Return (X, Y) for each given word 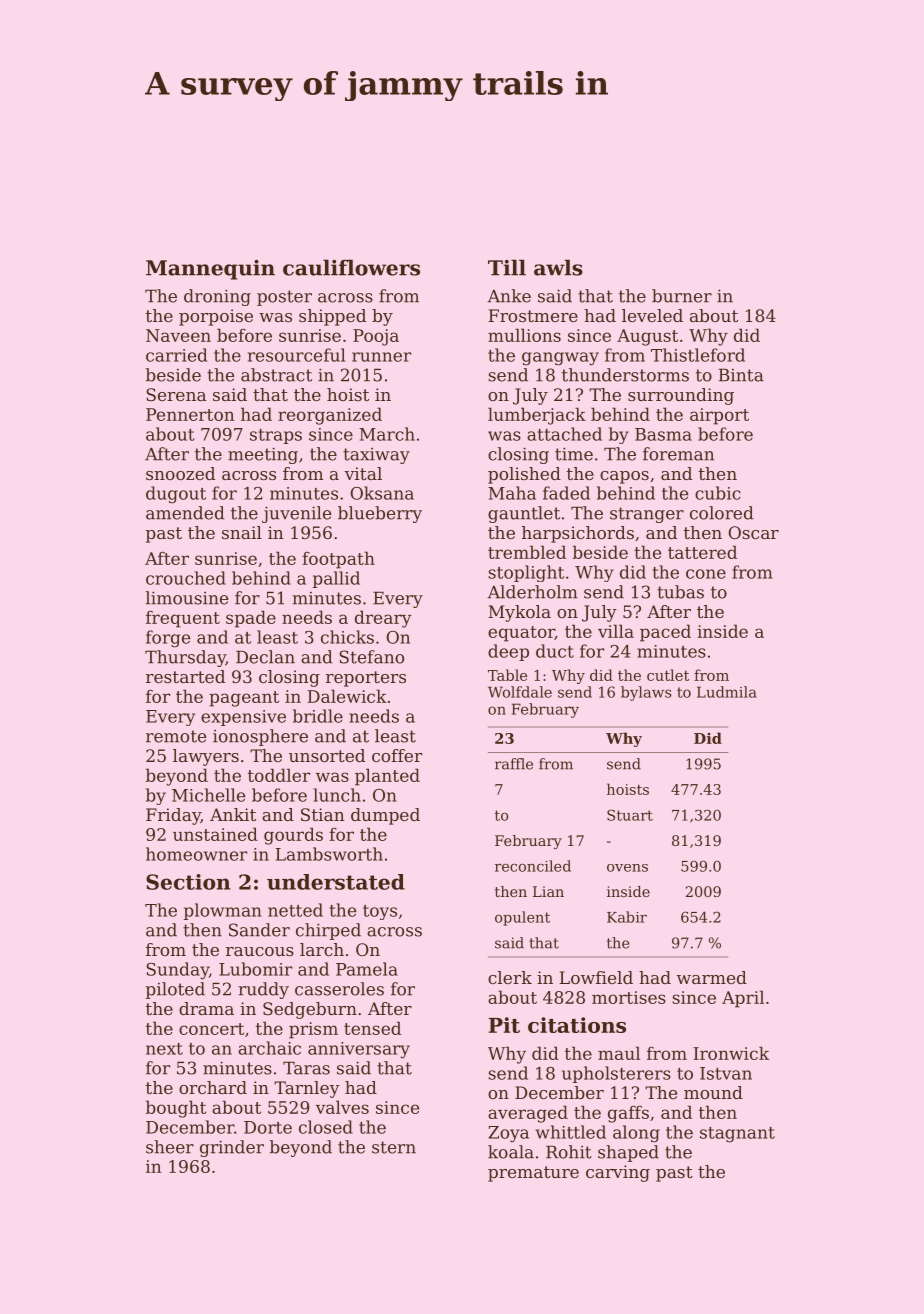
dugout (176, 495)
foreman (678, 454)
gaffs (628, 1114)
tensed (372, 1028)
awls (558, 267)
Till (507, 267)
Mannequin (210, 270)
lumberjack (537, 416)
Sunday (177, 971)
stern (394, 1147)
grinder (232, 1148)
